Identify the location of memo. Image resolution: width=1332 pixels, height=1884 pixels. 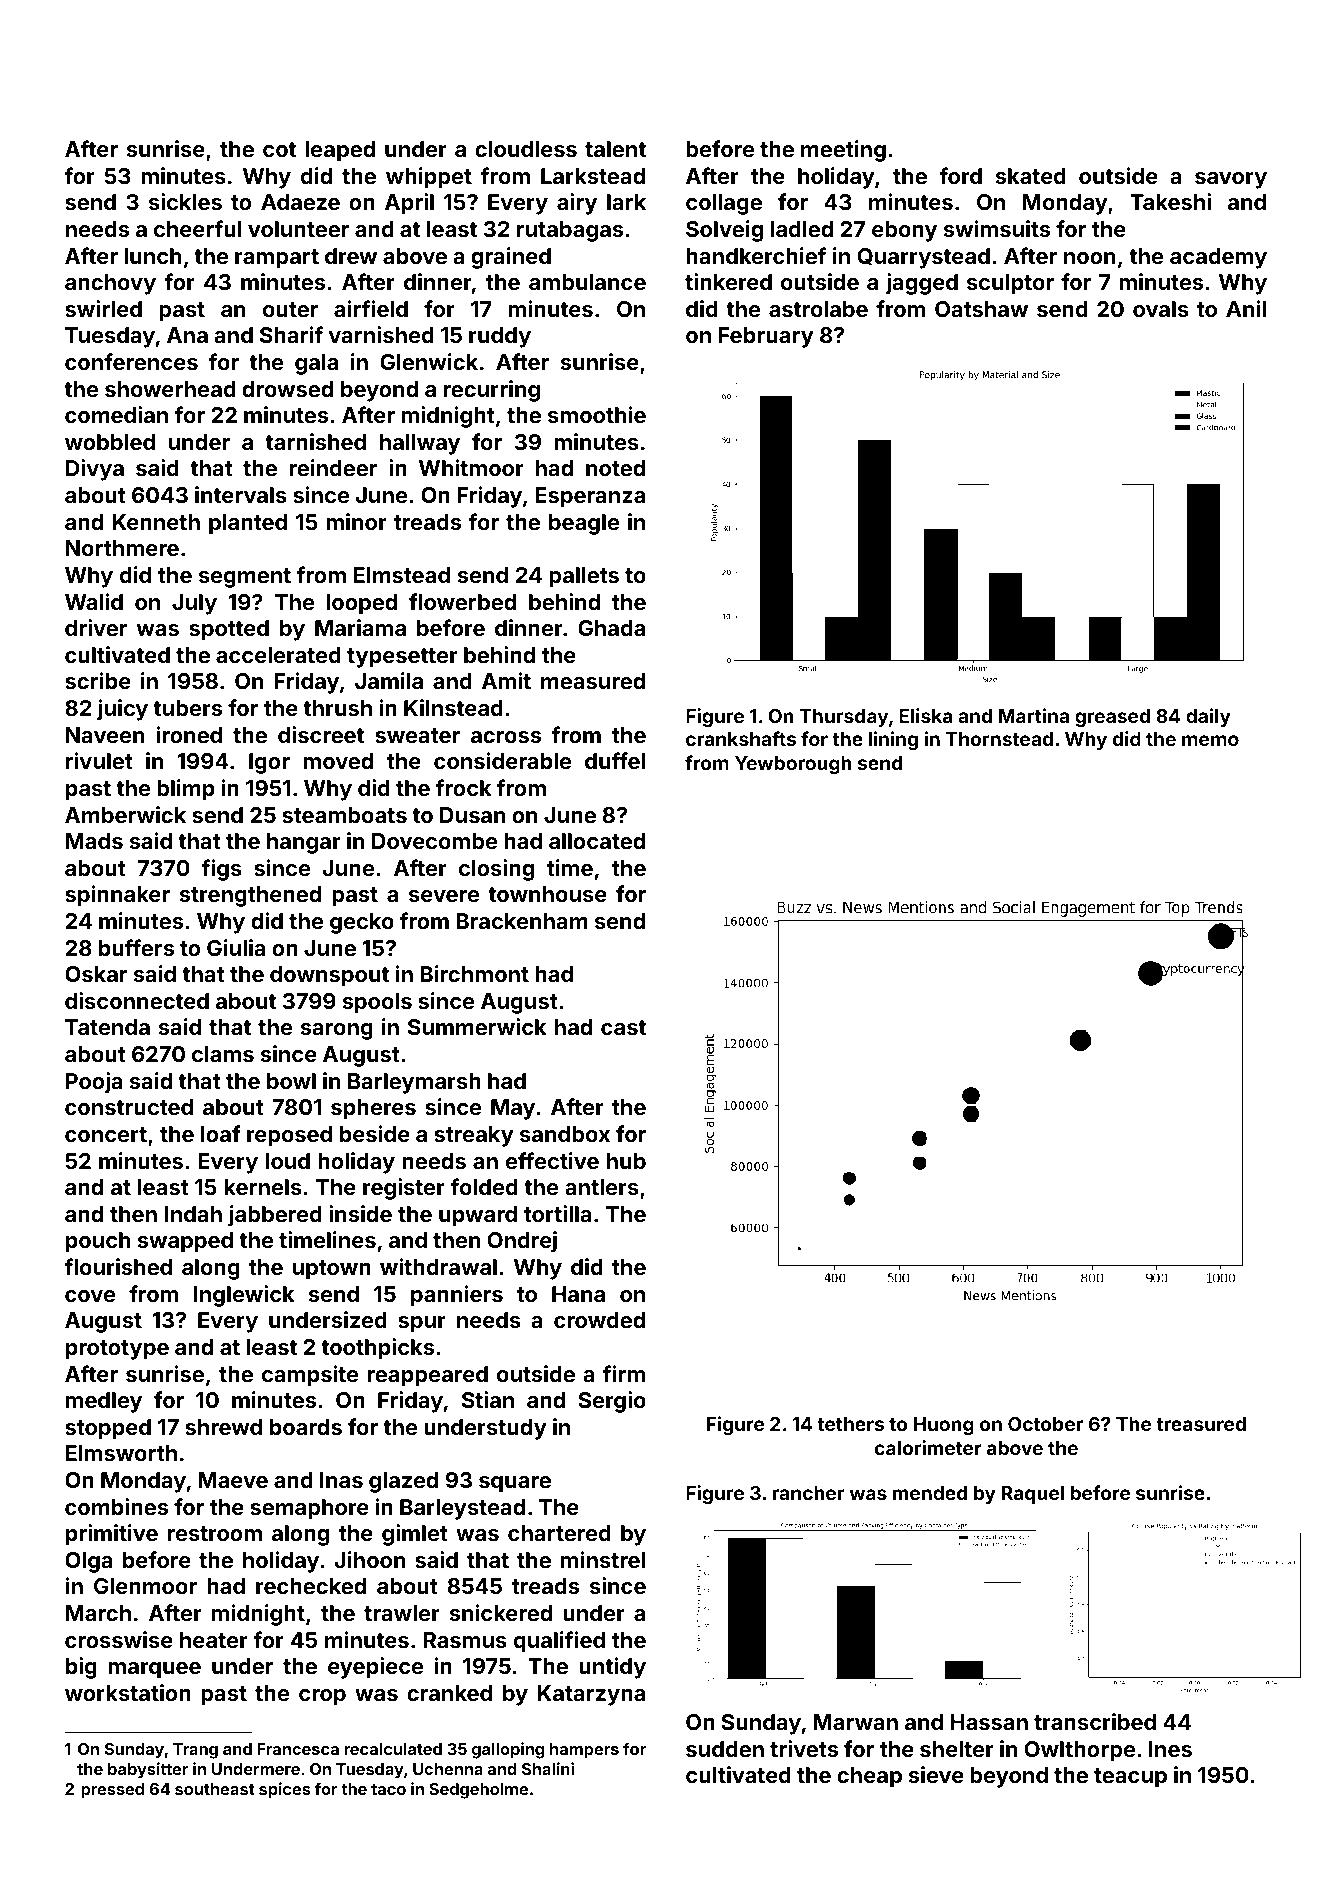
(1210, 740).
